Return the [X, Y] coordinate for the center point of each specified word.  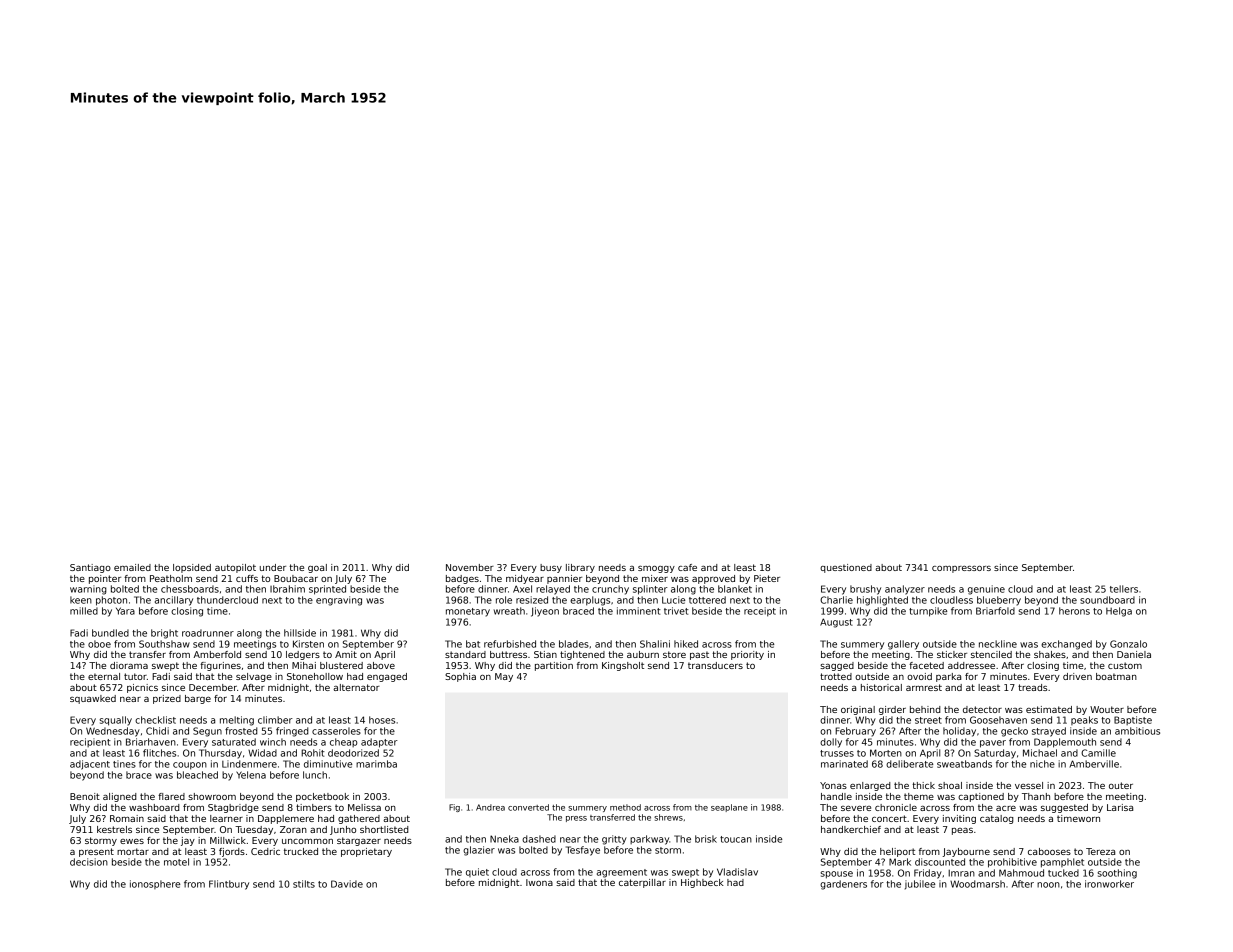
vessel [1029, 785]
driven [1077, 676]
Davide [347, 884]
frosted [241, 731]
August [836, 623]
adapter [379, 743]
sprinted [327, 590]
